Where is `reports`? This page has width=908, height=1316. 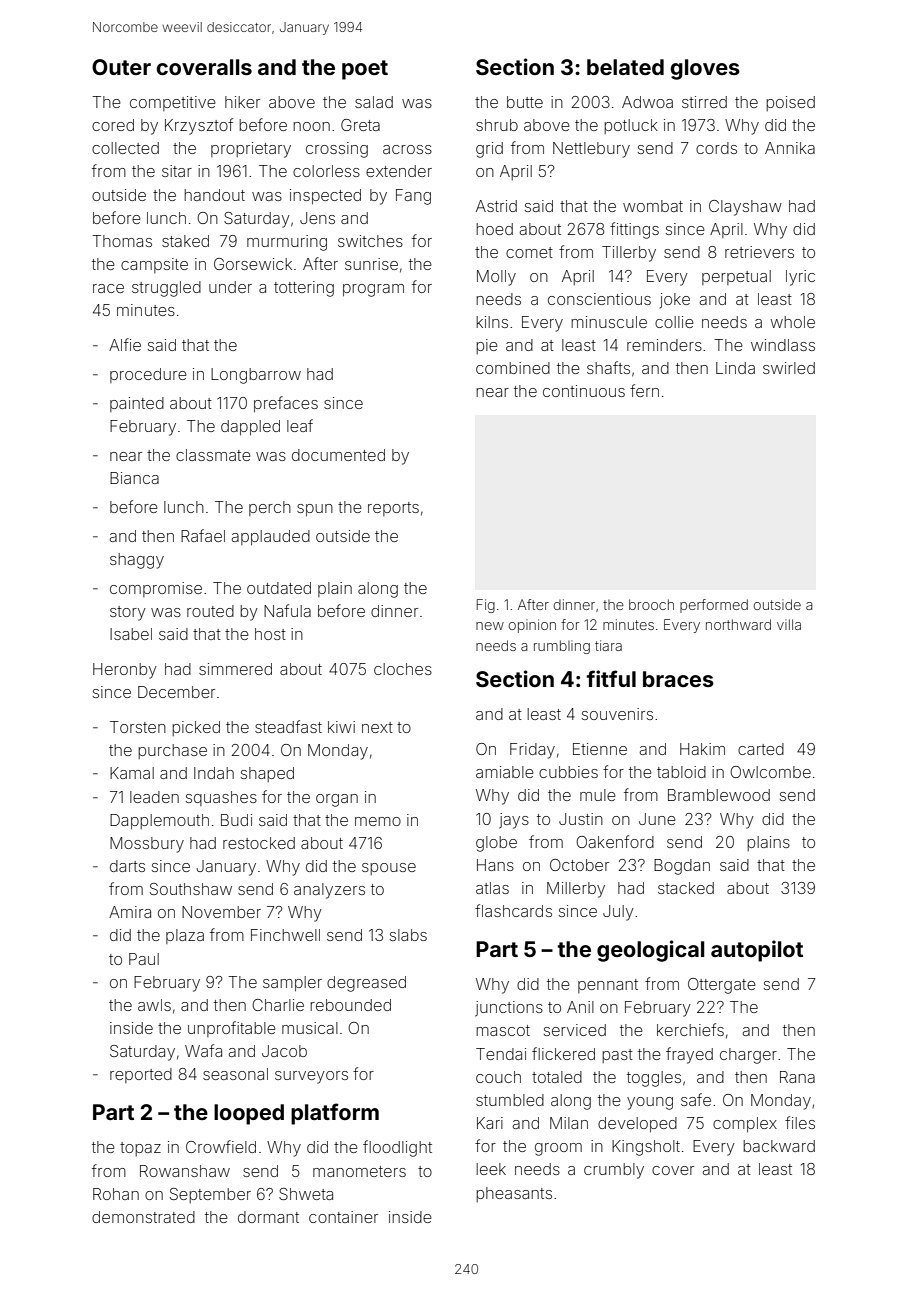 reports is located at coordinates (393, 509).
